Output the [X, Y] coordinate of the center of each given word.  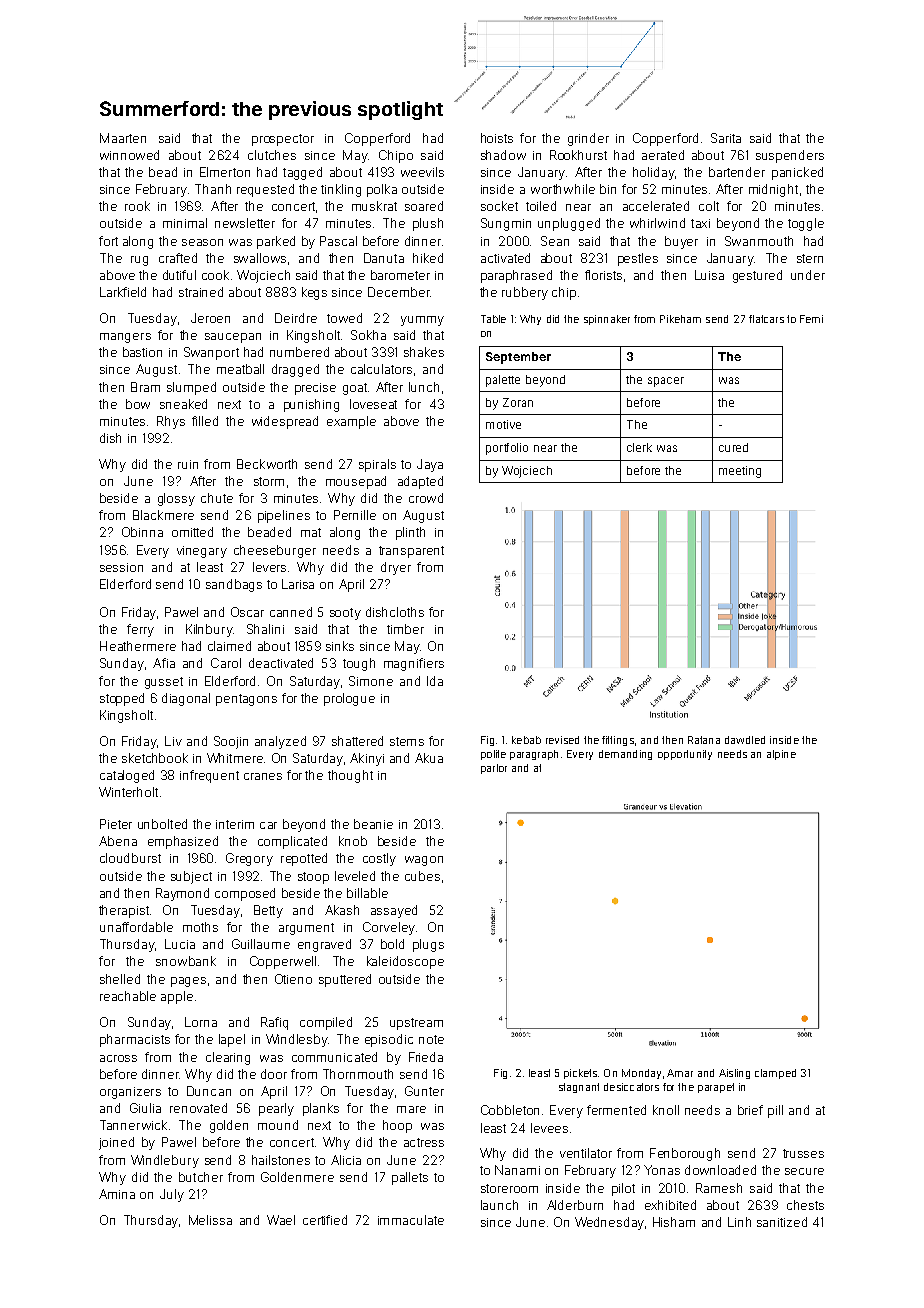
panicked [797, 173]
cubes [422, 876]
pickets [580, 1074]
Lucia [180, 944]
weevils [422, 172]
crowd [426, 498]
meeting [740, 472]
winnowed [129, 155]
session [121, 567]
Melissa [210, 1220]
